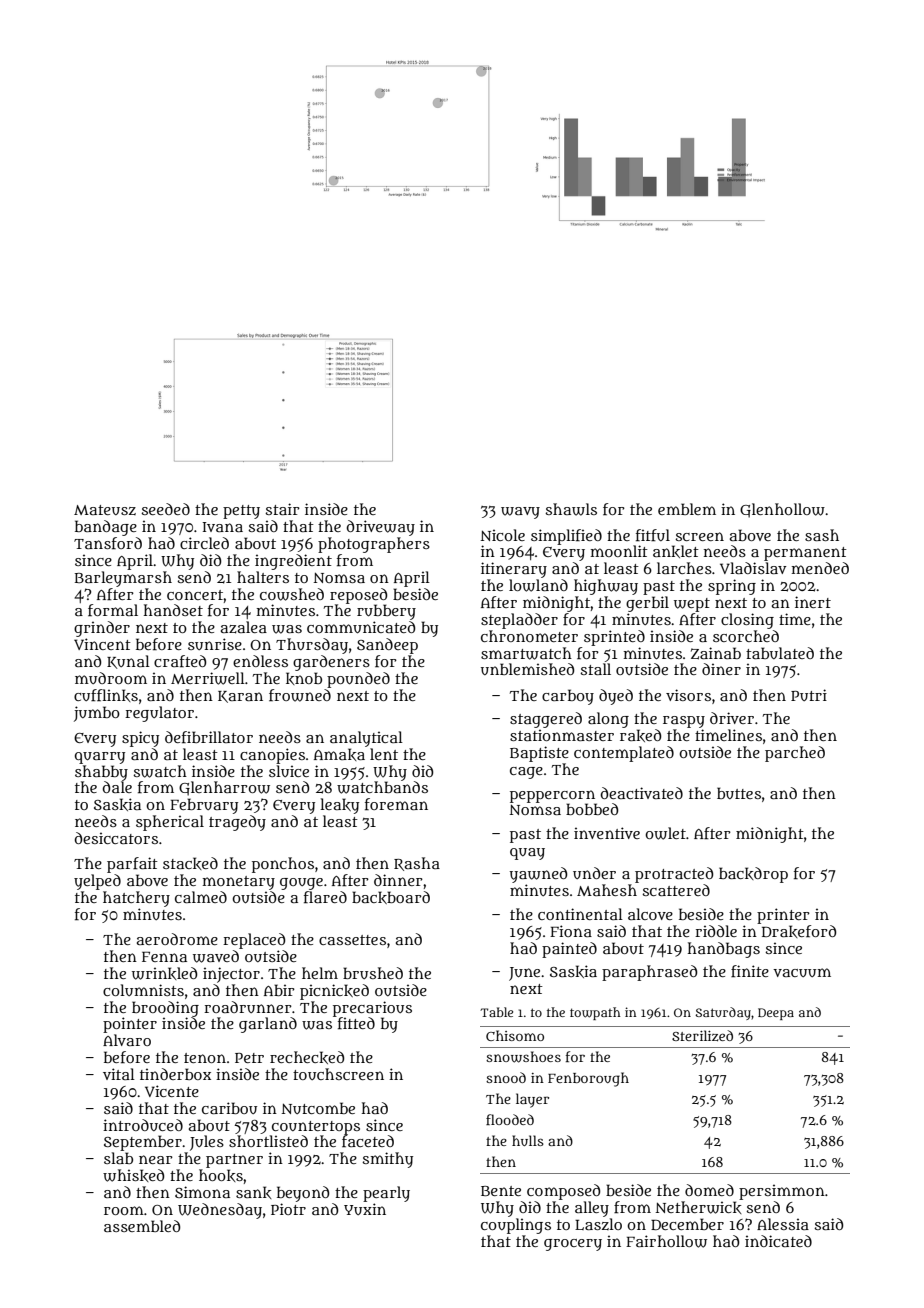 This image has height=1308, width=924. What do you see at coordinates (813, 602) in the image?
I see `inert` at bounding box center [813, 602].
